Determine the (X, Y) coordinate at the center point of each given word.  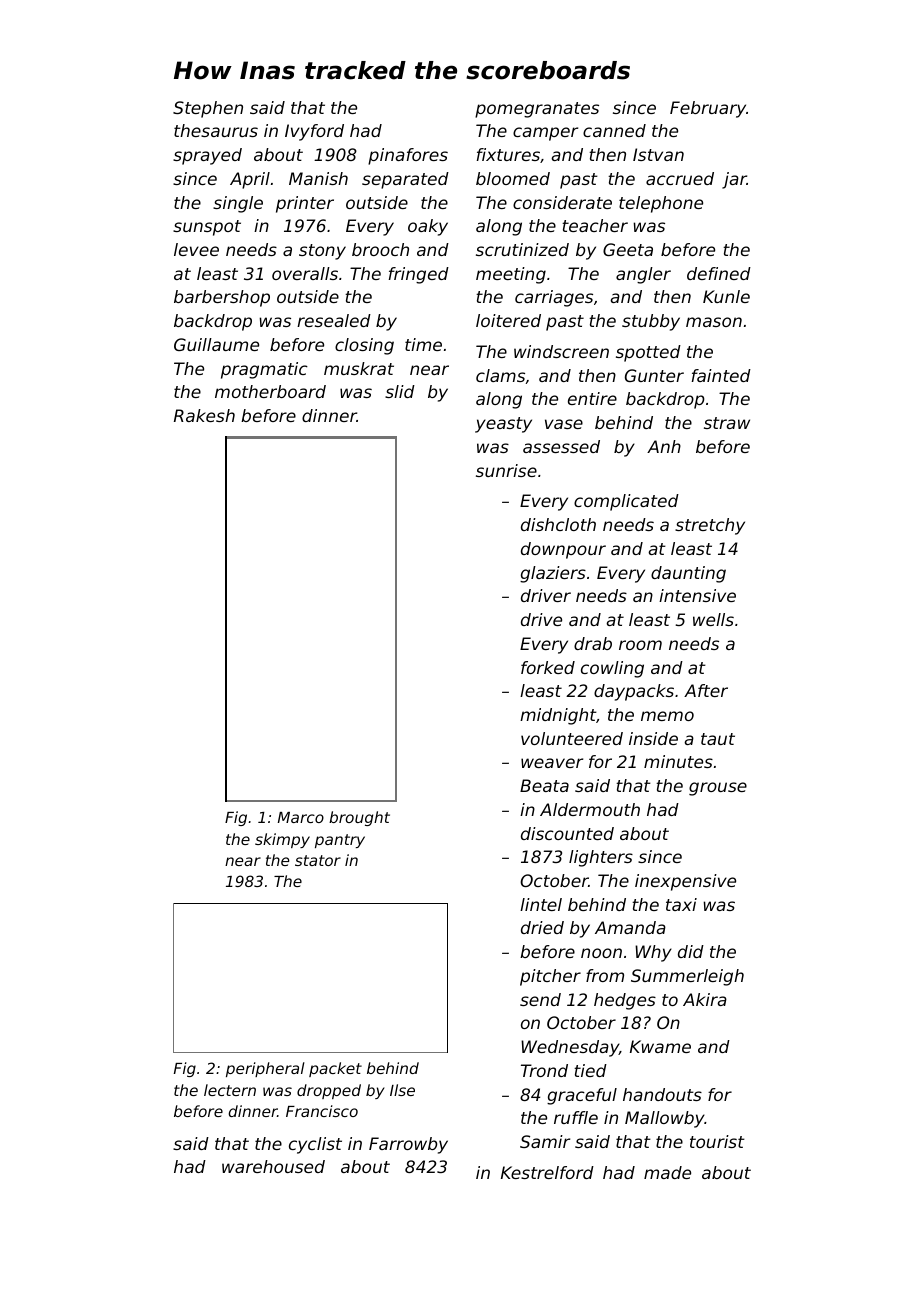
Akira (705, 999)
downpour (563, 550)
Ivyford (314, 132)
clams (500, 375)
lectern (230, 1090)
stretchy (710, 526)
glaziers (553, 574)
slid (400, 391)
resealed (334, 320)
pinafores (408, 156)
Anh (664, 446)
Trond (544, 1070)
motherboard (270, 391)
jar (734, 180)
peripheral (265, 1069)
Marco (301, 817)
